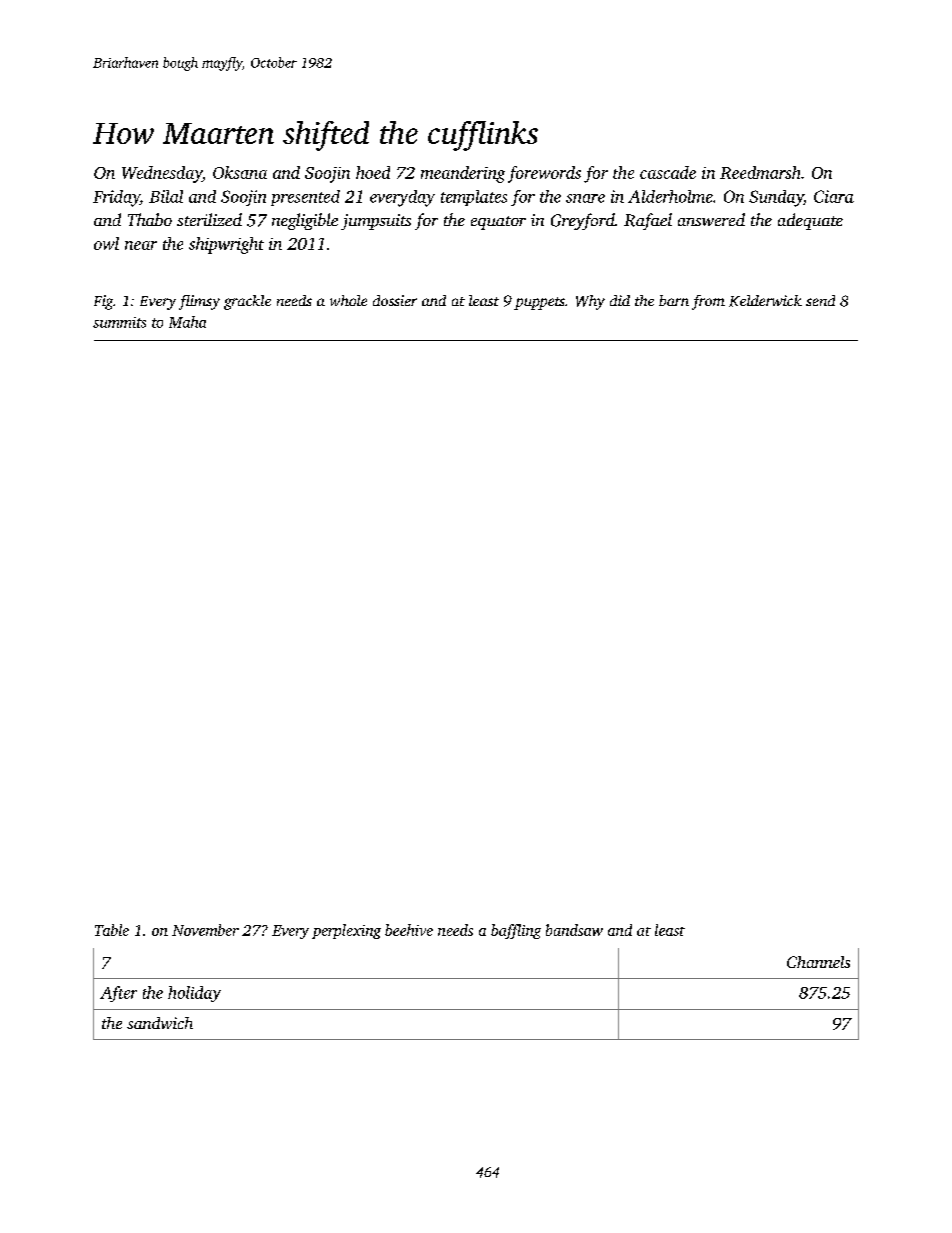 The width and height of the screenshot is (952, 1233). Describe the element at coordinates (818, 962) in the screenshot. I see `Channels` at that location.
